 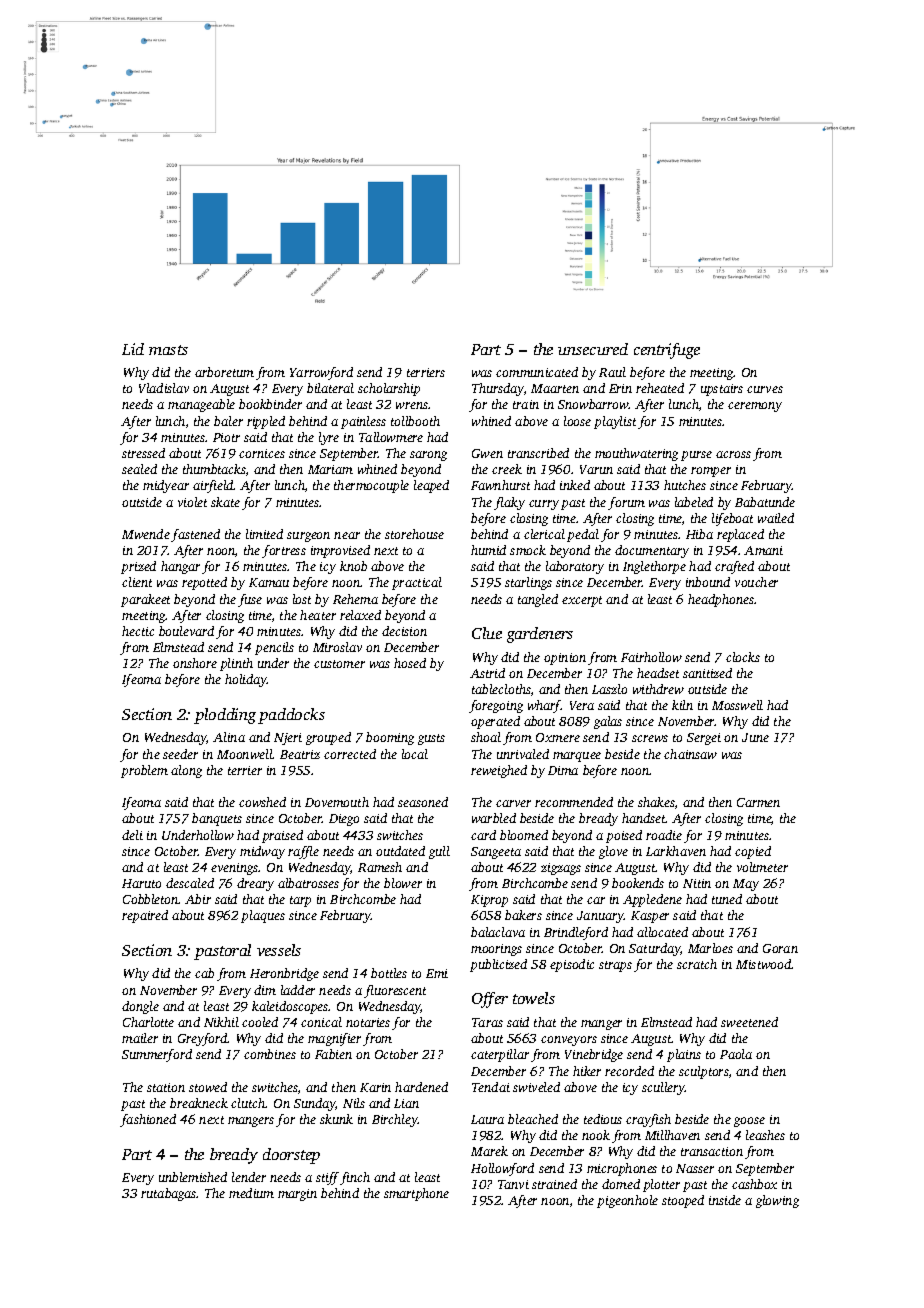 What do you see at coordinates (164, 388) in the page?
I see `Vladislav` at bounding box center [164, 388].
